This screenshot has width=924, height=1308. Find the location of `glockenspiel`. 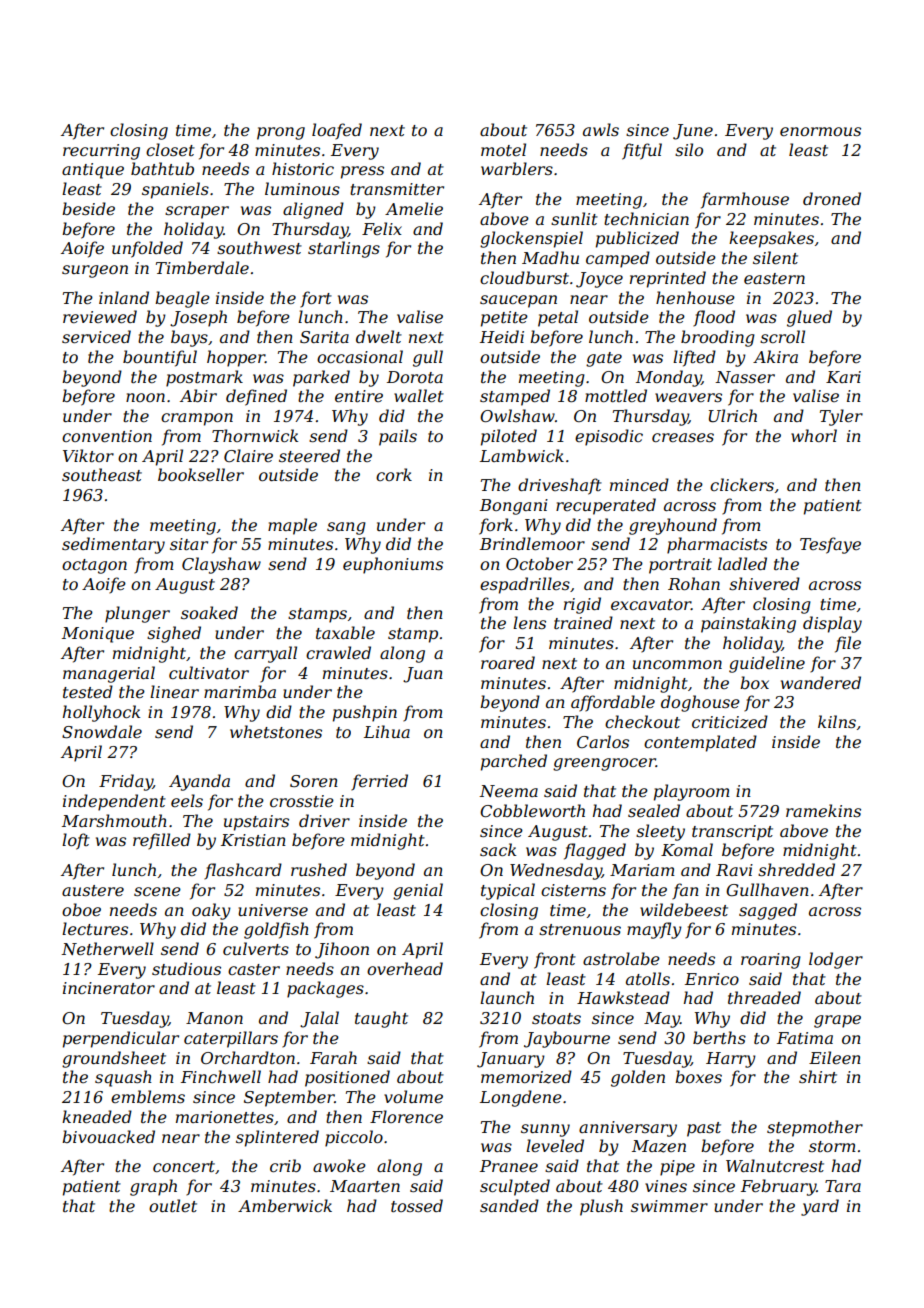

glockenspiel is located at coordinates (531, 239).
